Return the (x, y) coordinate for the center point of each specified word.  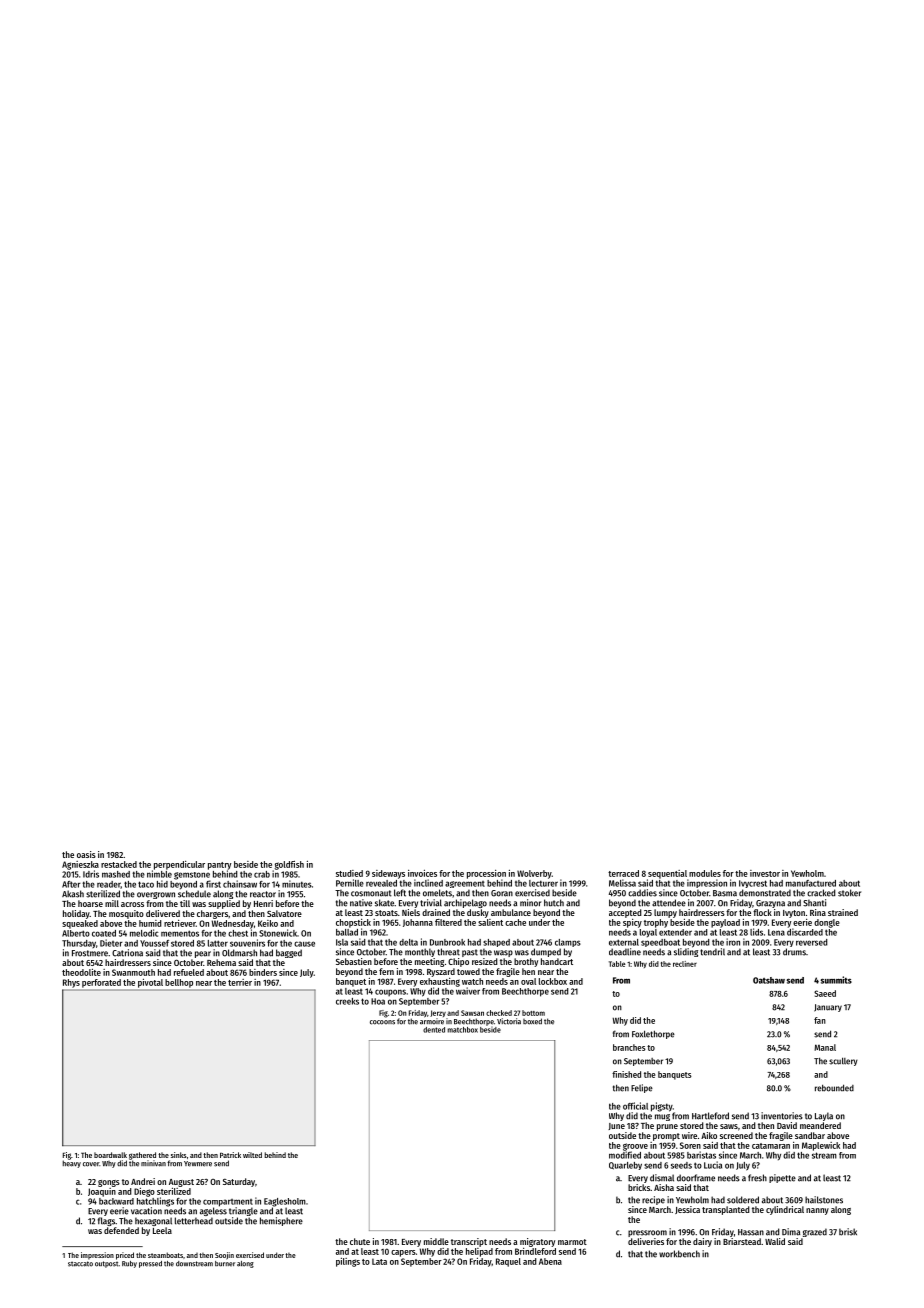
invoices (422, 873)
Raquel (508, 1262)
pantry (219, 866)
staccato (80, 1264)
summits (836, 980)
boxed (532, 1021)
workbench (679, 1254)
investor (765, 873)
